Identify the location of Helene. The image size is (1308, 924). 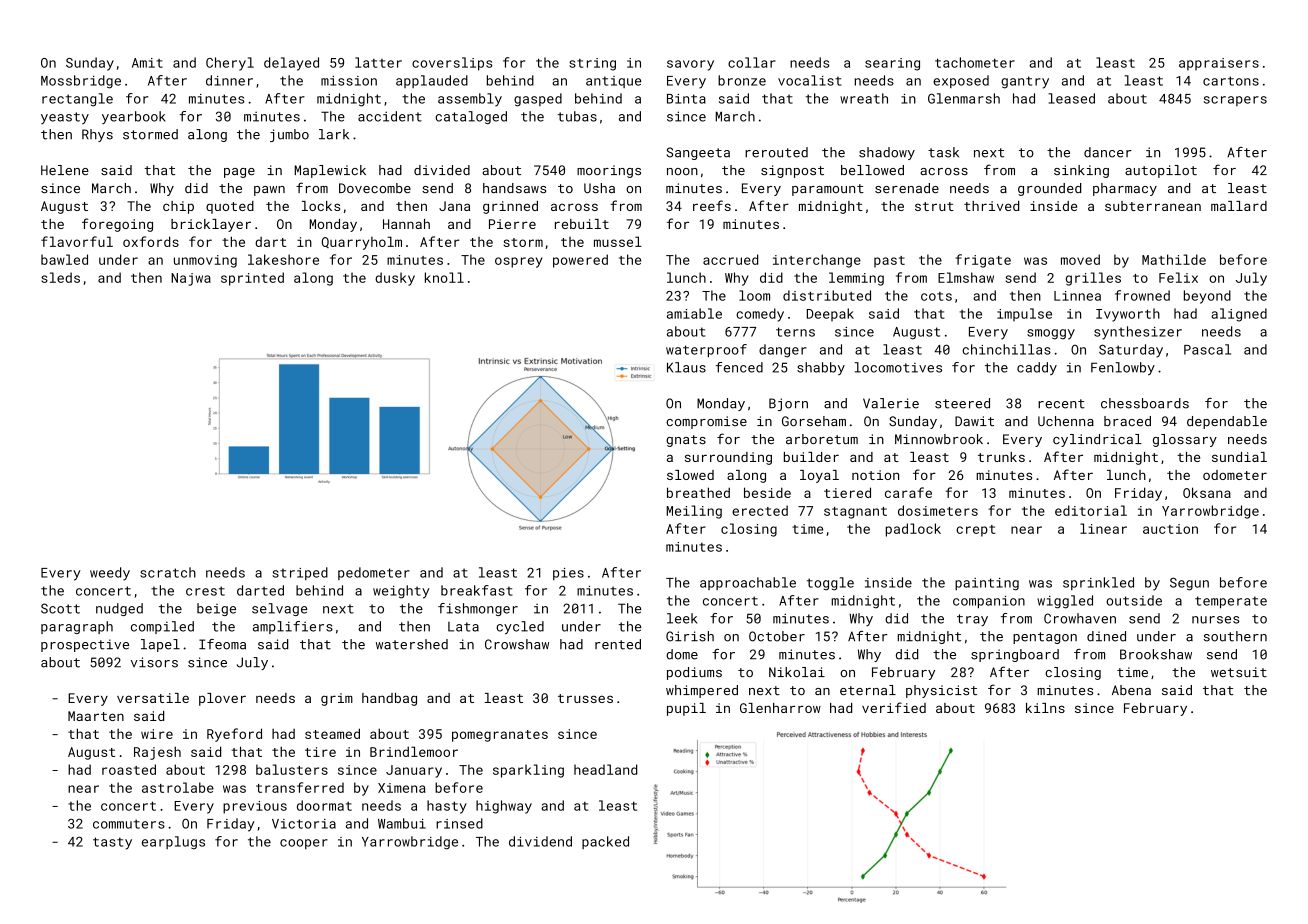
(65, 170).
